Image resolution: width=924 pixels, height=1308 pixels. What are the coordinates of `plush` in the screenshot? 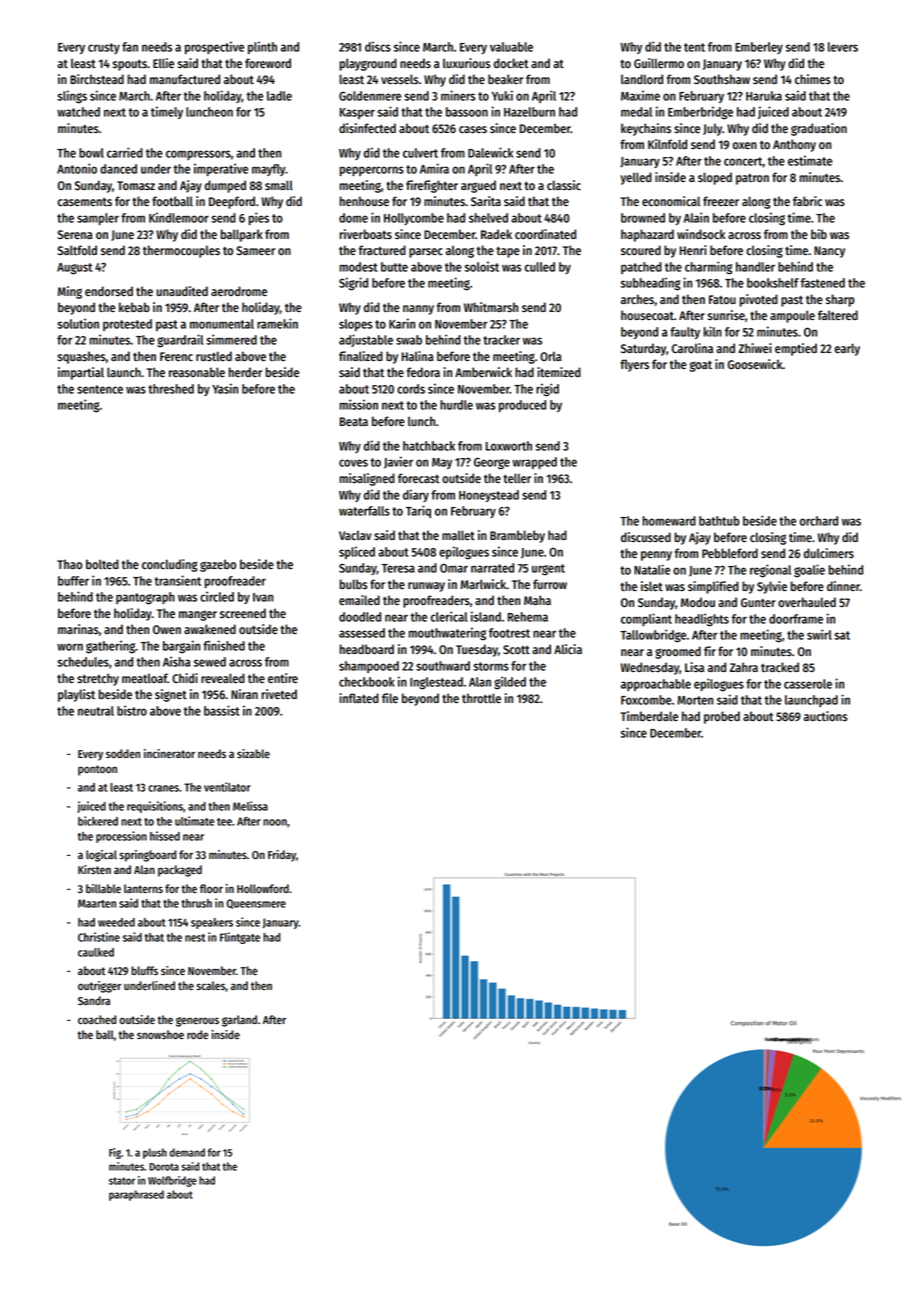 It's located at (155, 1153).
